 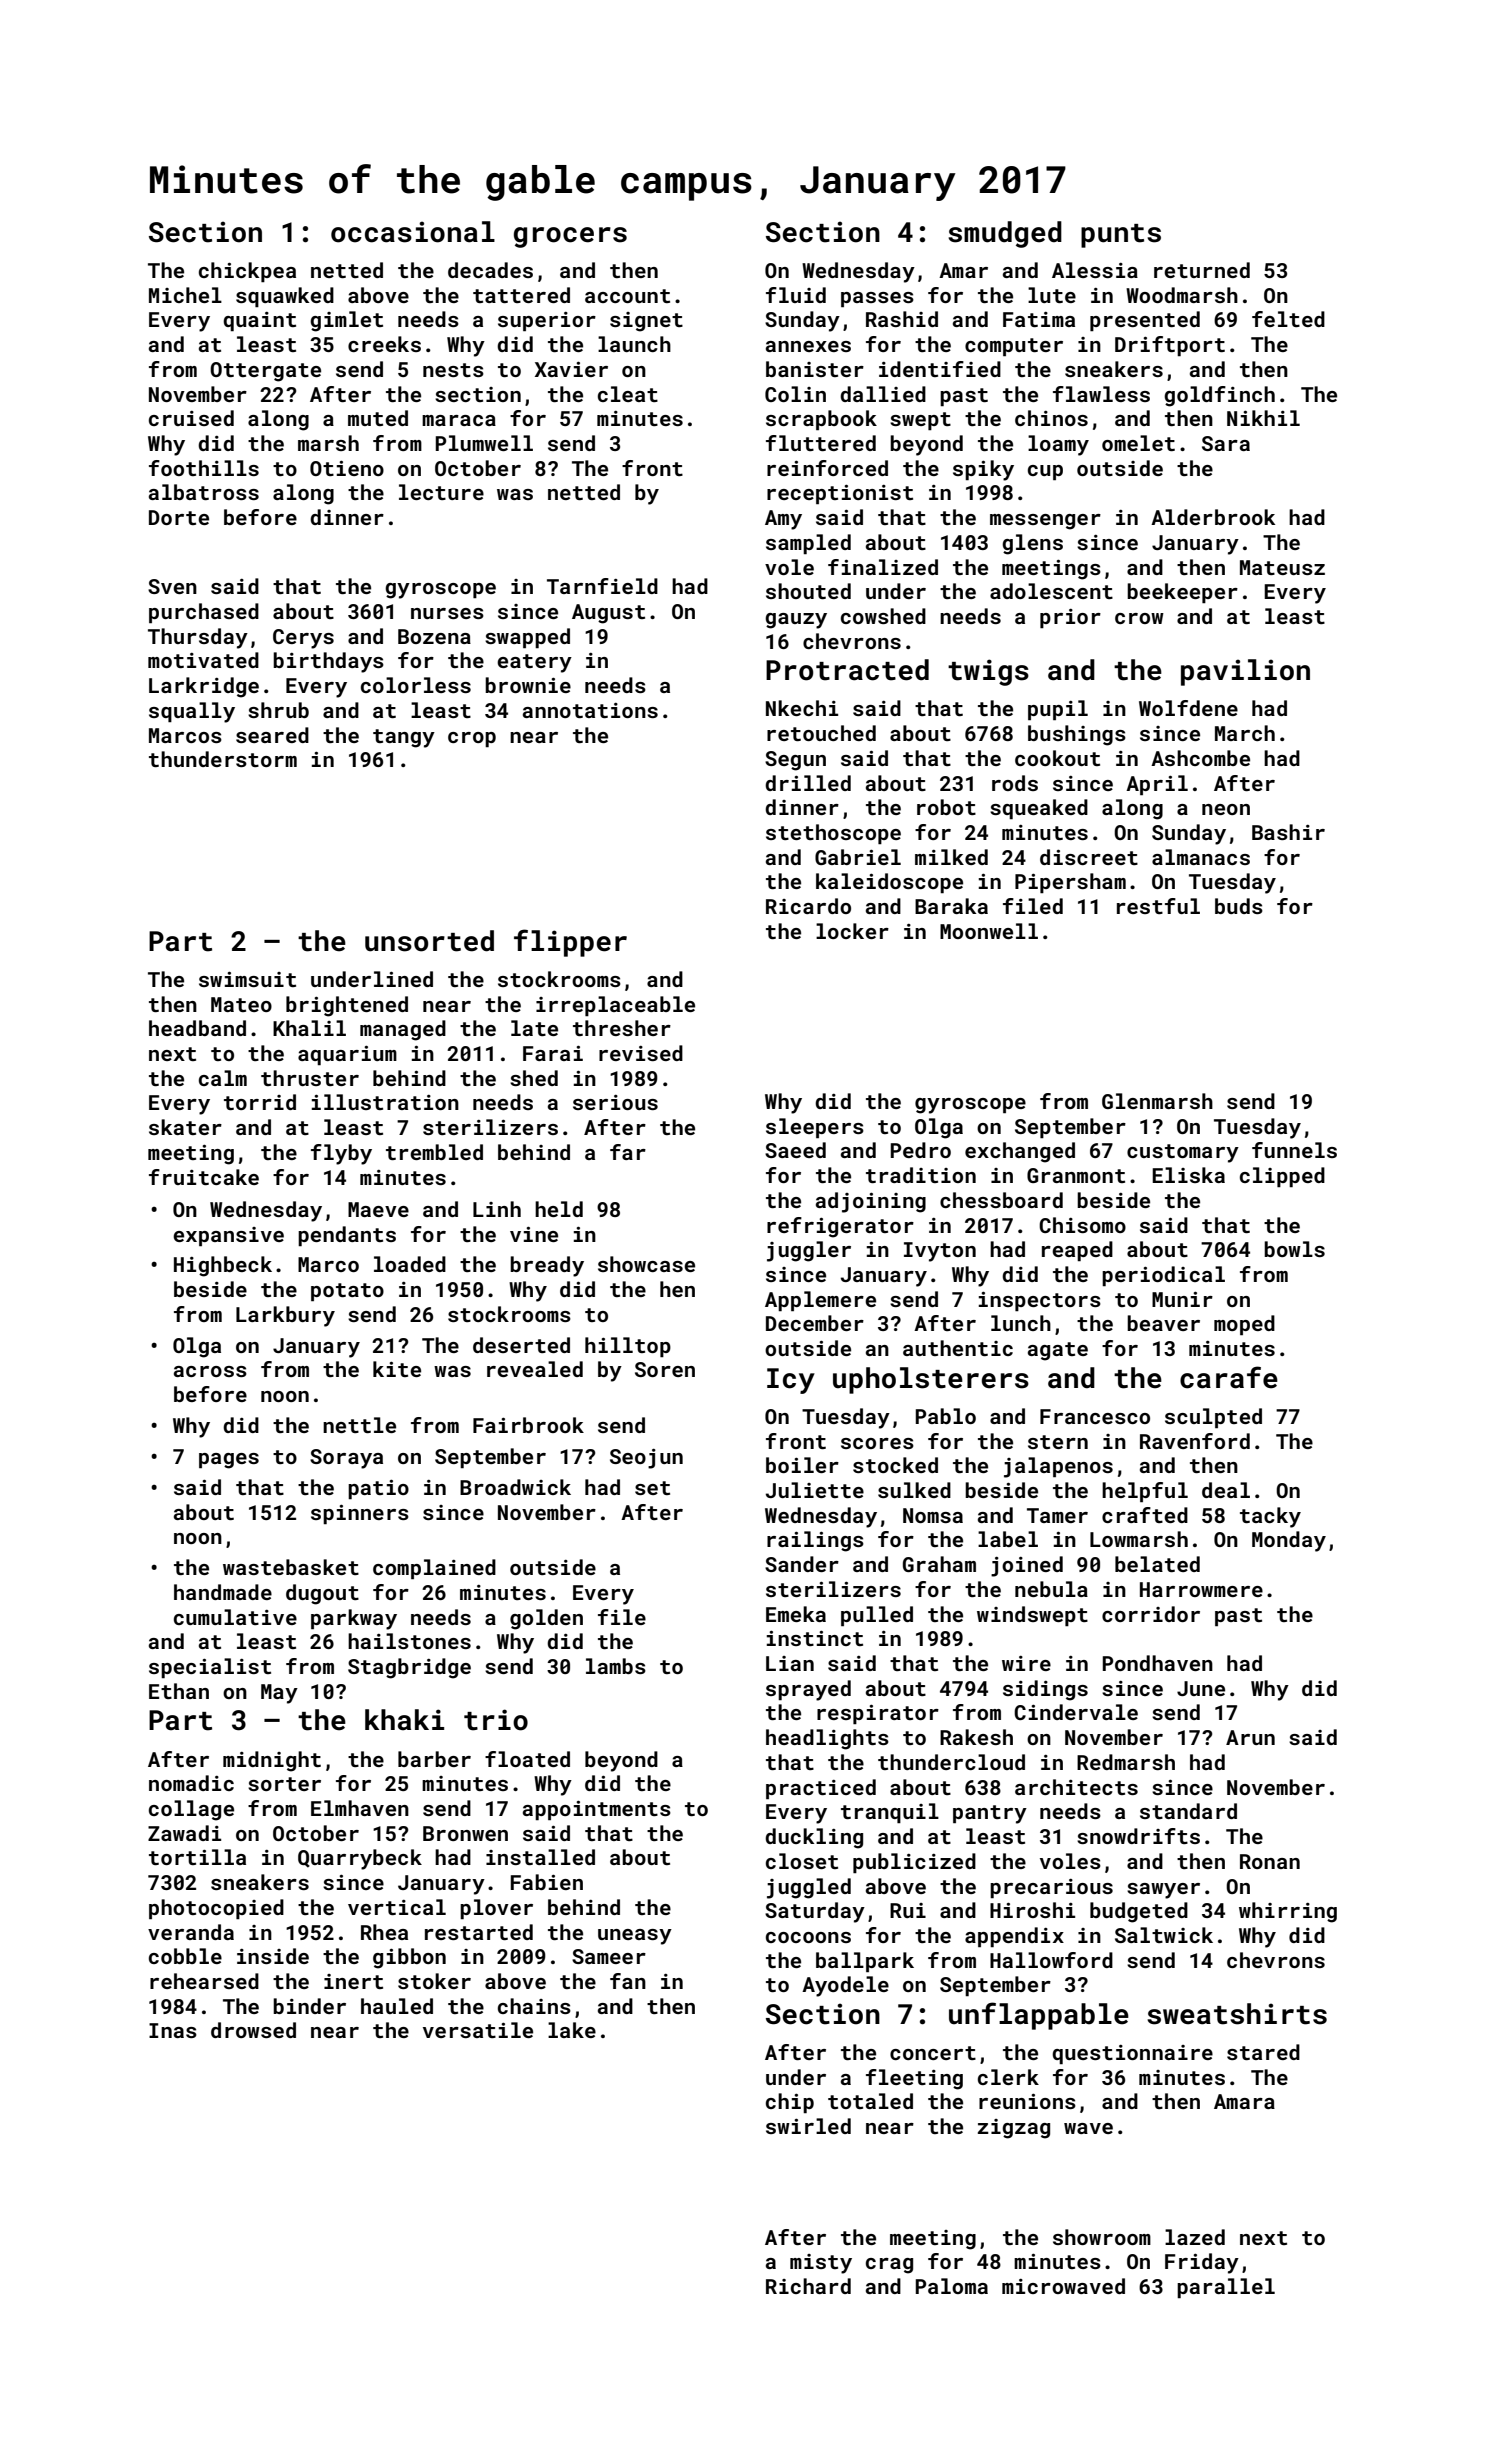 What do you see at coordinates (940, 369) in the screenshot?
I see `identified` at bounding box center [940, 369].
